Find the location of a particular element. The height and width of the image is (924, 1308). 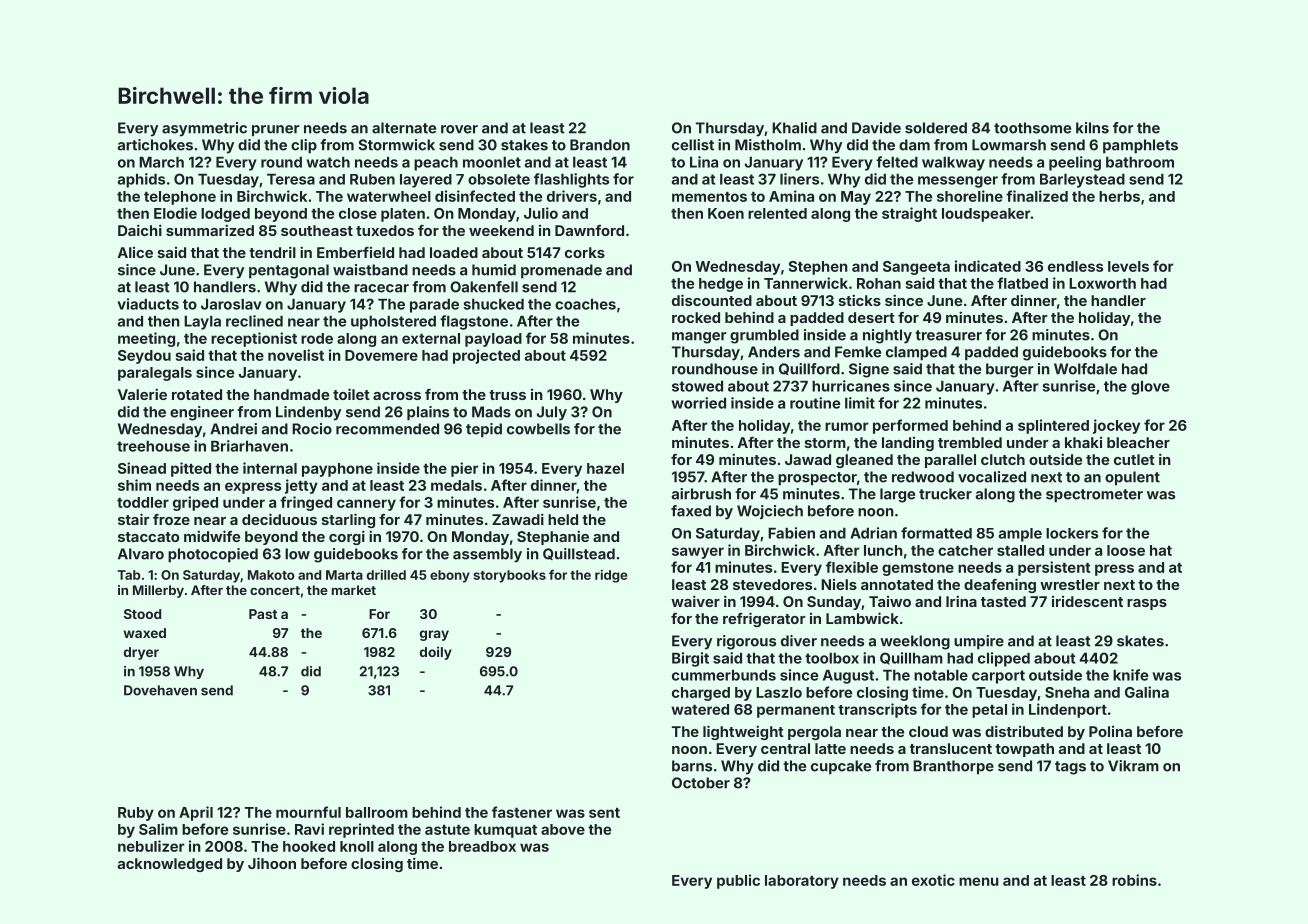

asymmetric is located at coordinates (204, 129).
